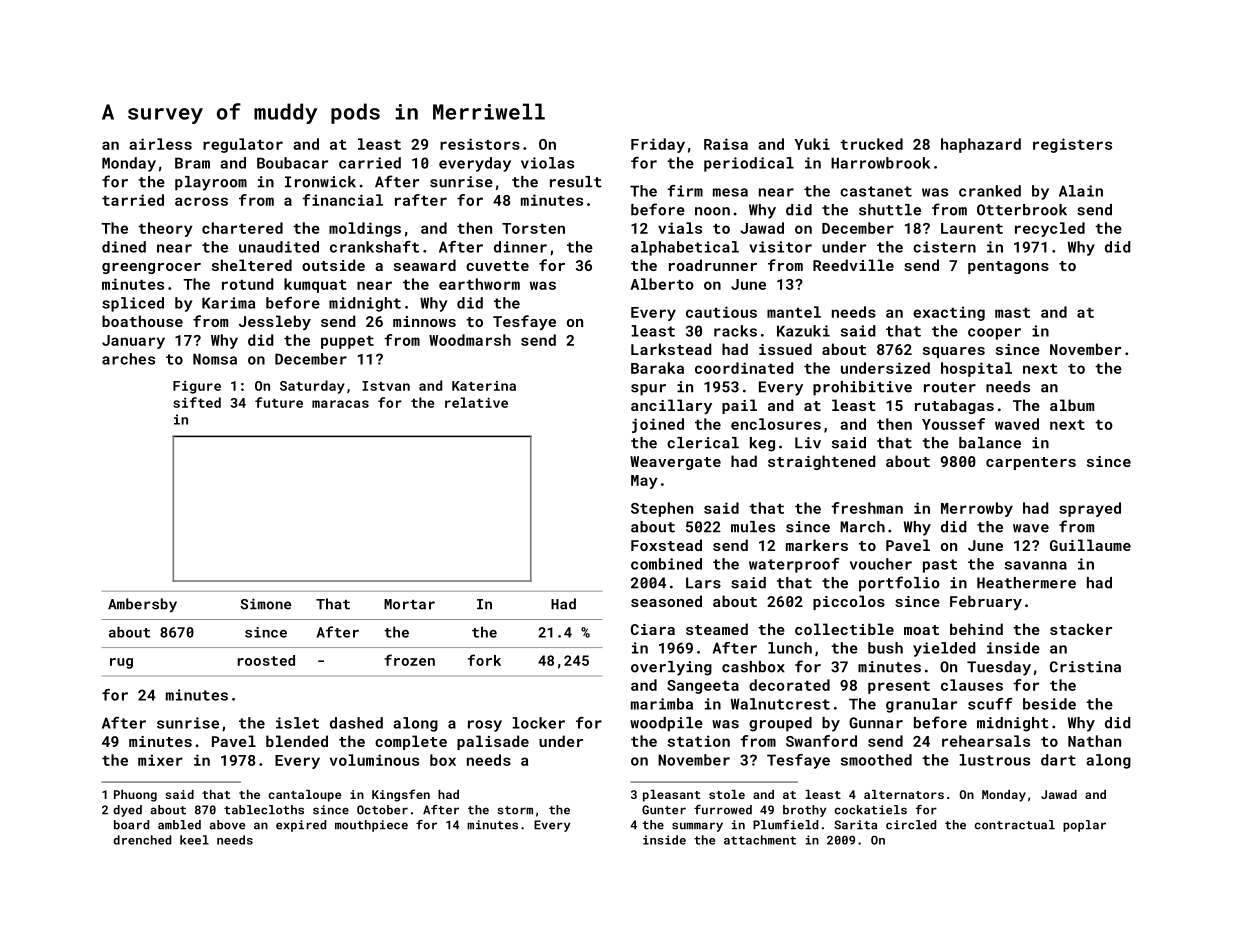 Image resolution: width=1233 pixels, height=952 pixels. Describe the element at coordinates (994, 760) in the image. I see `lustrous` at that location.
